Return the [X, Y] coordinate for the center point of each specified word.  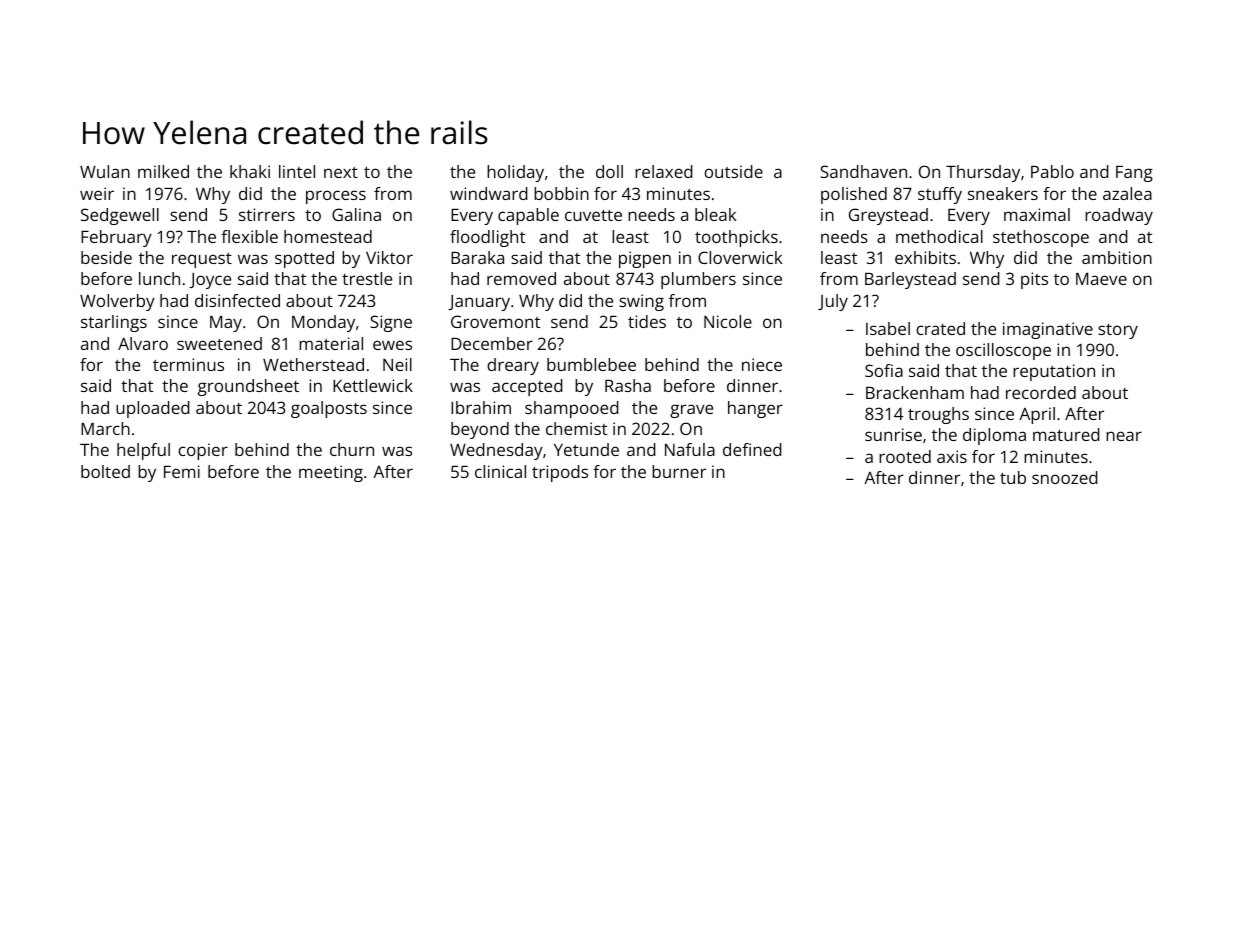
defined [752, 449]
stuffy [940, 195]
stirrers [267, 214]
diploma [994, 436]
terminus [188, 364]
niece [762, 364]
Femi [182, 471]
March [105, 428]
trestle [367, 278]
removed [521, 278]
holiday [515, 173]
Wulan [105, 171]
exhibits [925, 257]
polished [854, 195]
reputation [1054, 372]
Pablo [1052, 171]
